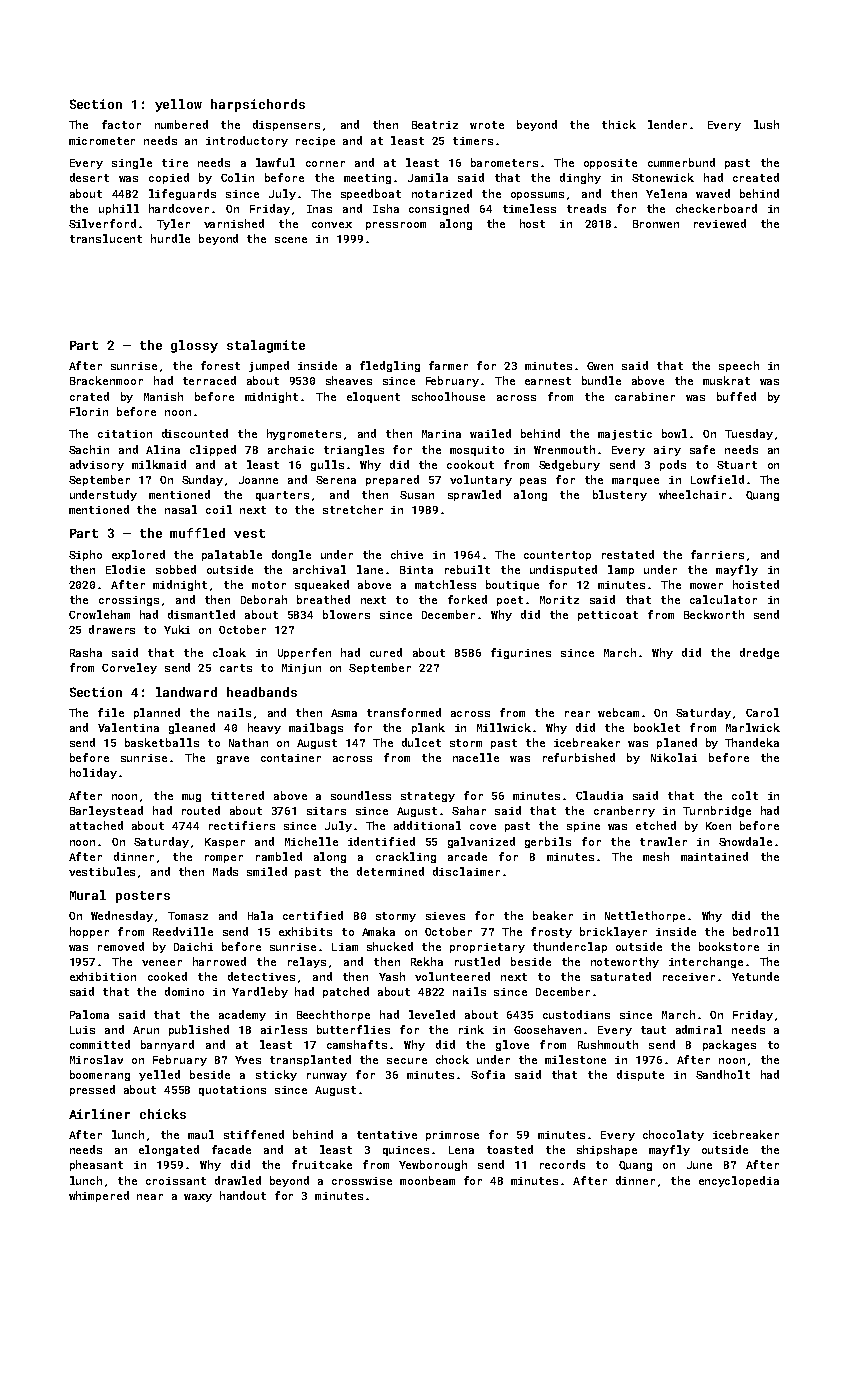 This document has width=849, height=1400. Describe the element at coordinates (620, 495) in the document. I see `blustery` at that location.
